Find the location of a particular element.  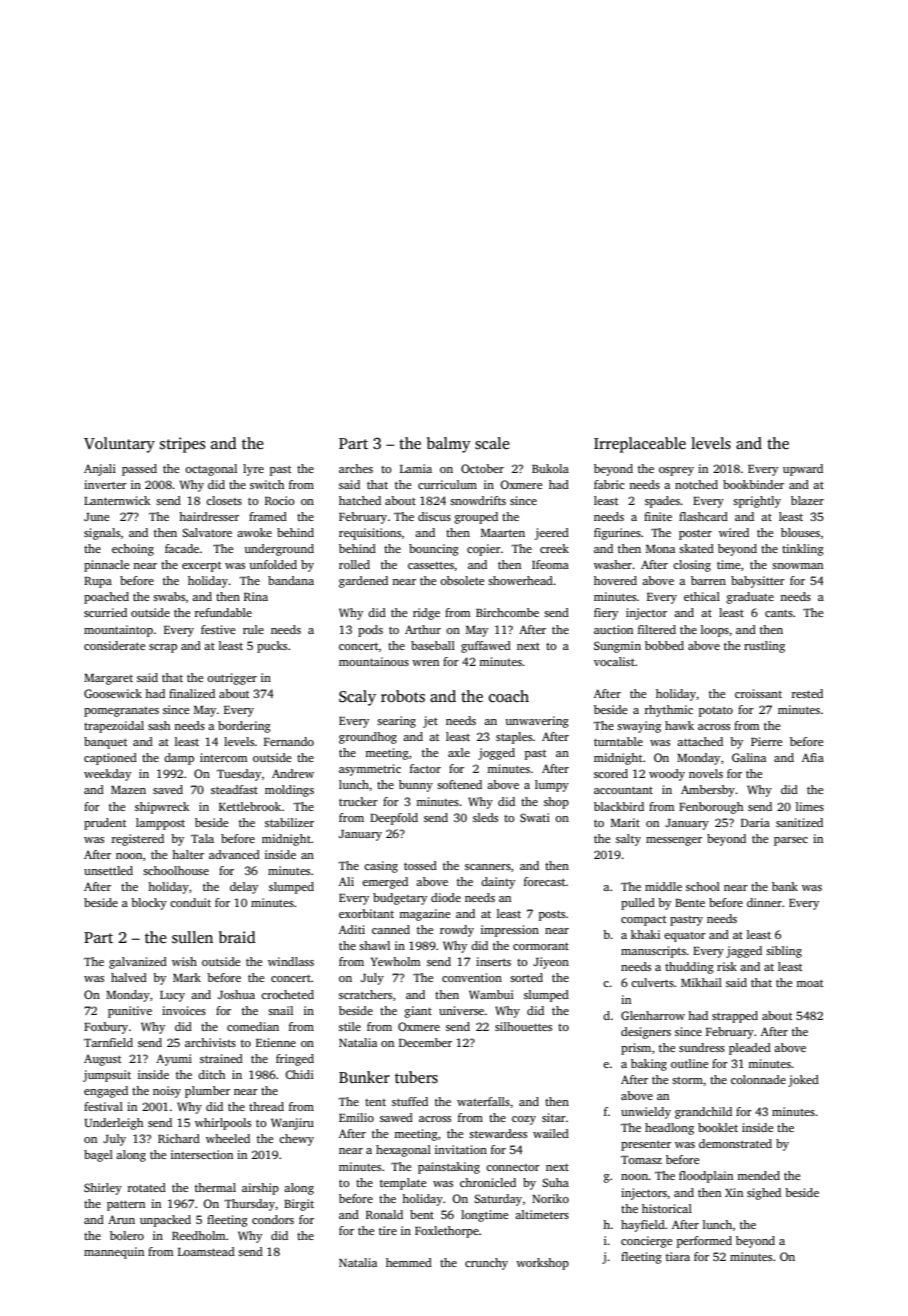

bank is located at coordinates (785, 886).
